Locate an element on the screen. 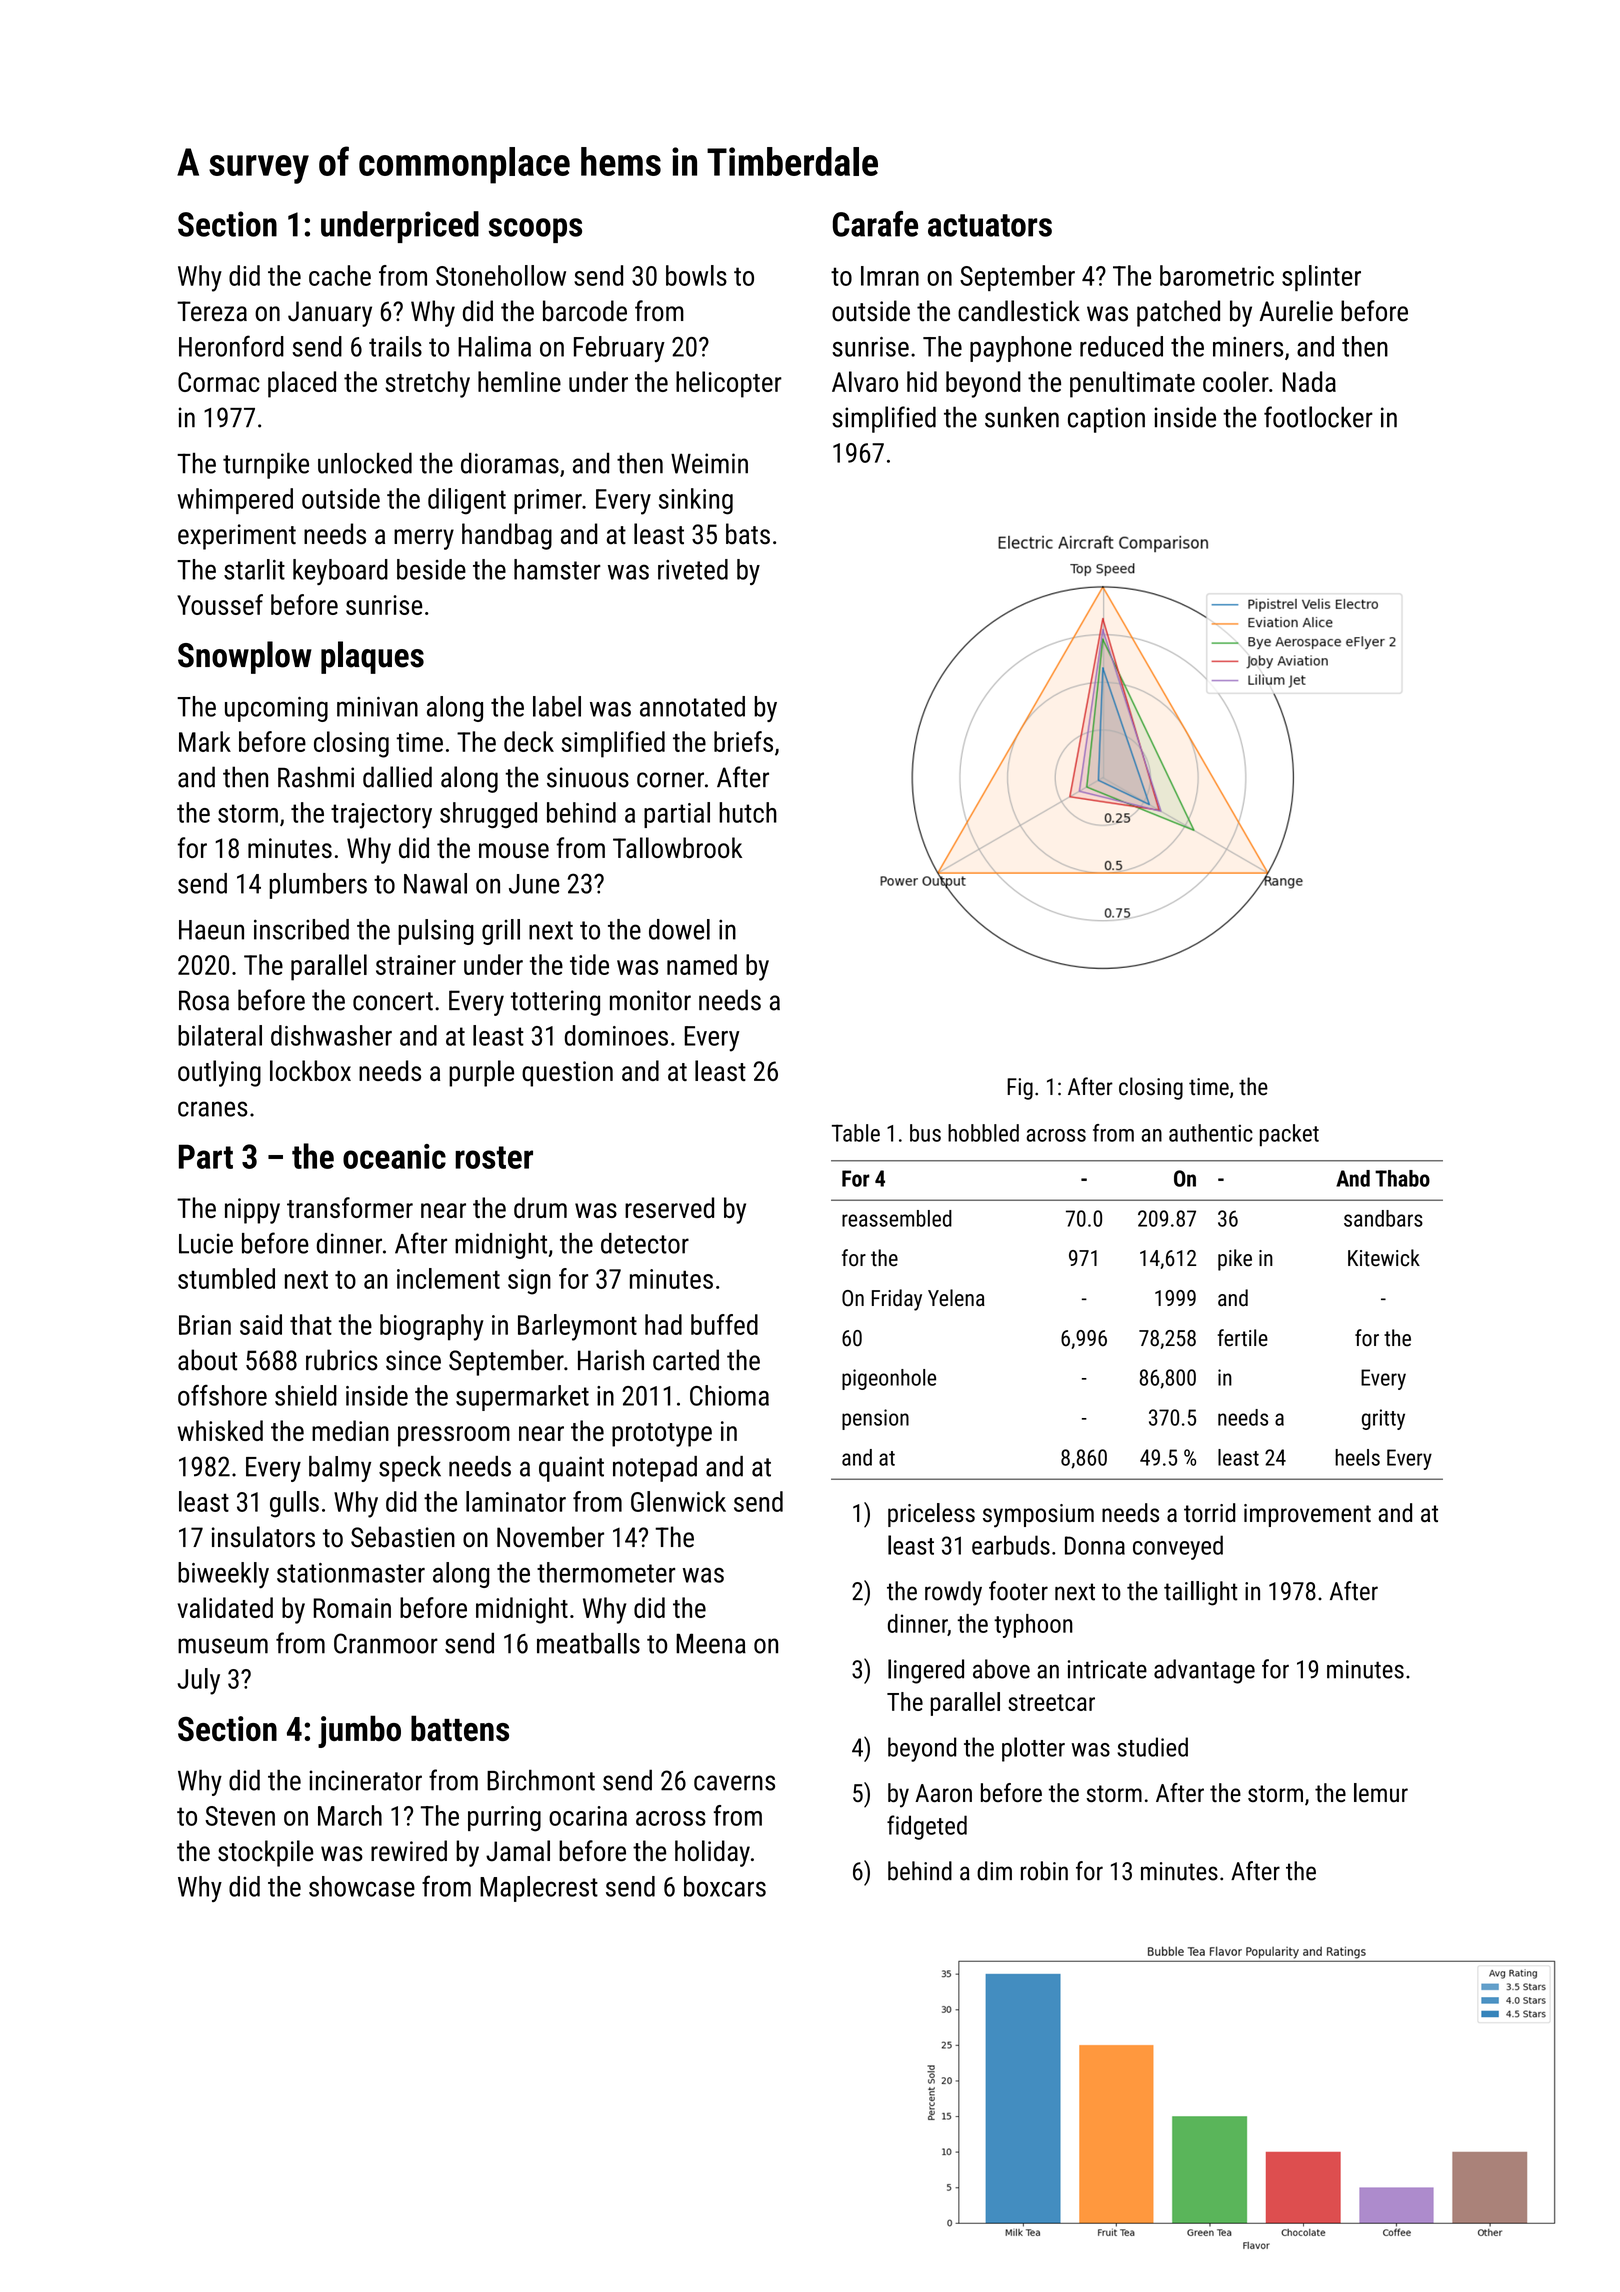 This screenshot has width=1620, height=2292. Maplecrest is located at coordinates (539, 1889).
